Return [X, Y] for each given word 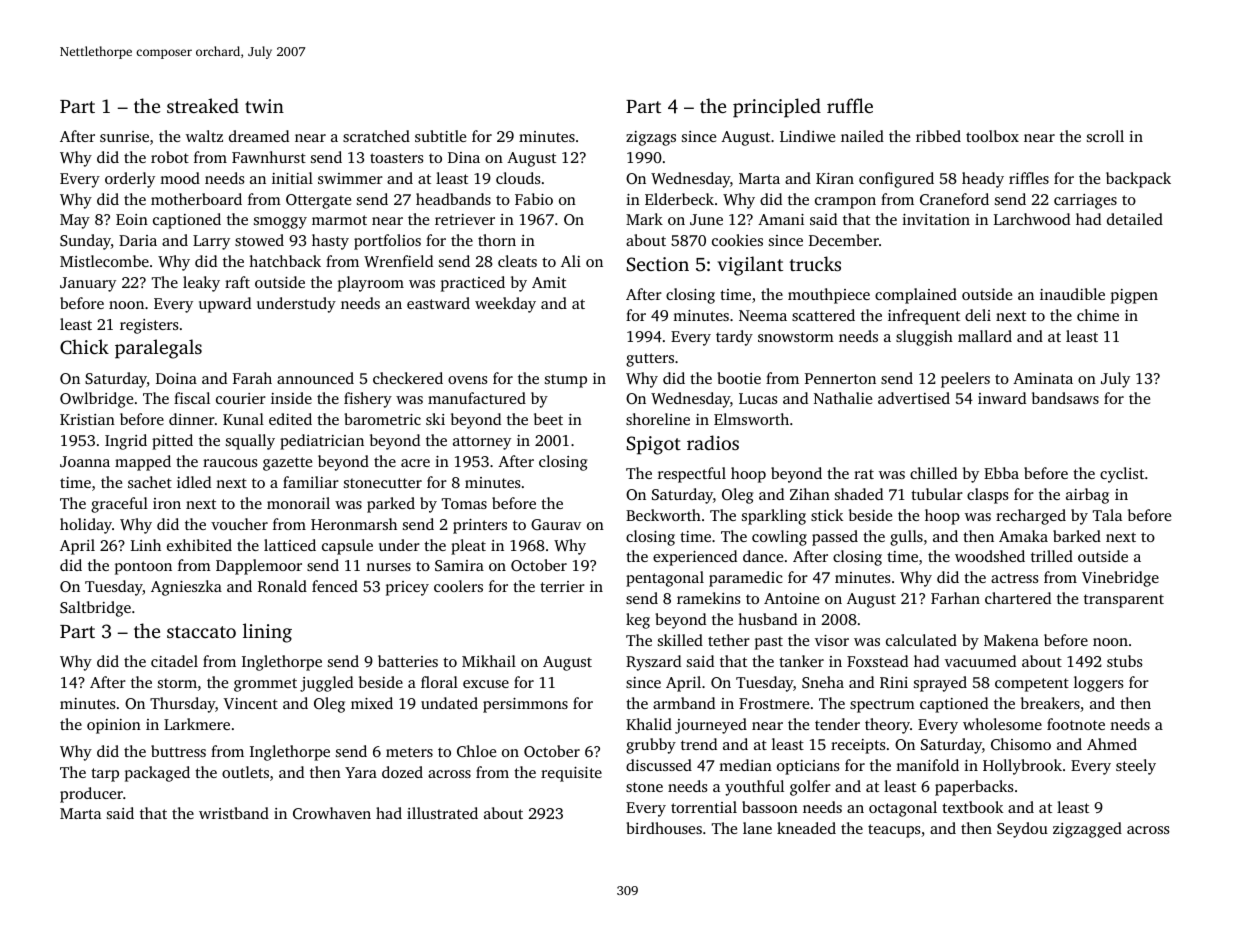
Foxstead [877, 661]
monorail [298, 503]
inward [1002, 398]
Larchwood [1032, 219]
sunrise [124, 136]
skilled [680, 640]
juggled [326, 684]
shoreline [658, 419]
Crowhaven [332, 813]
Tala [1107, 515]
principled [777, 108]
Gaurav [556, 524]
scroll [1105, 136]
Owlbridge [96, 400]
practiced [473, 284]
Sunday [85, 242]
